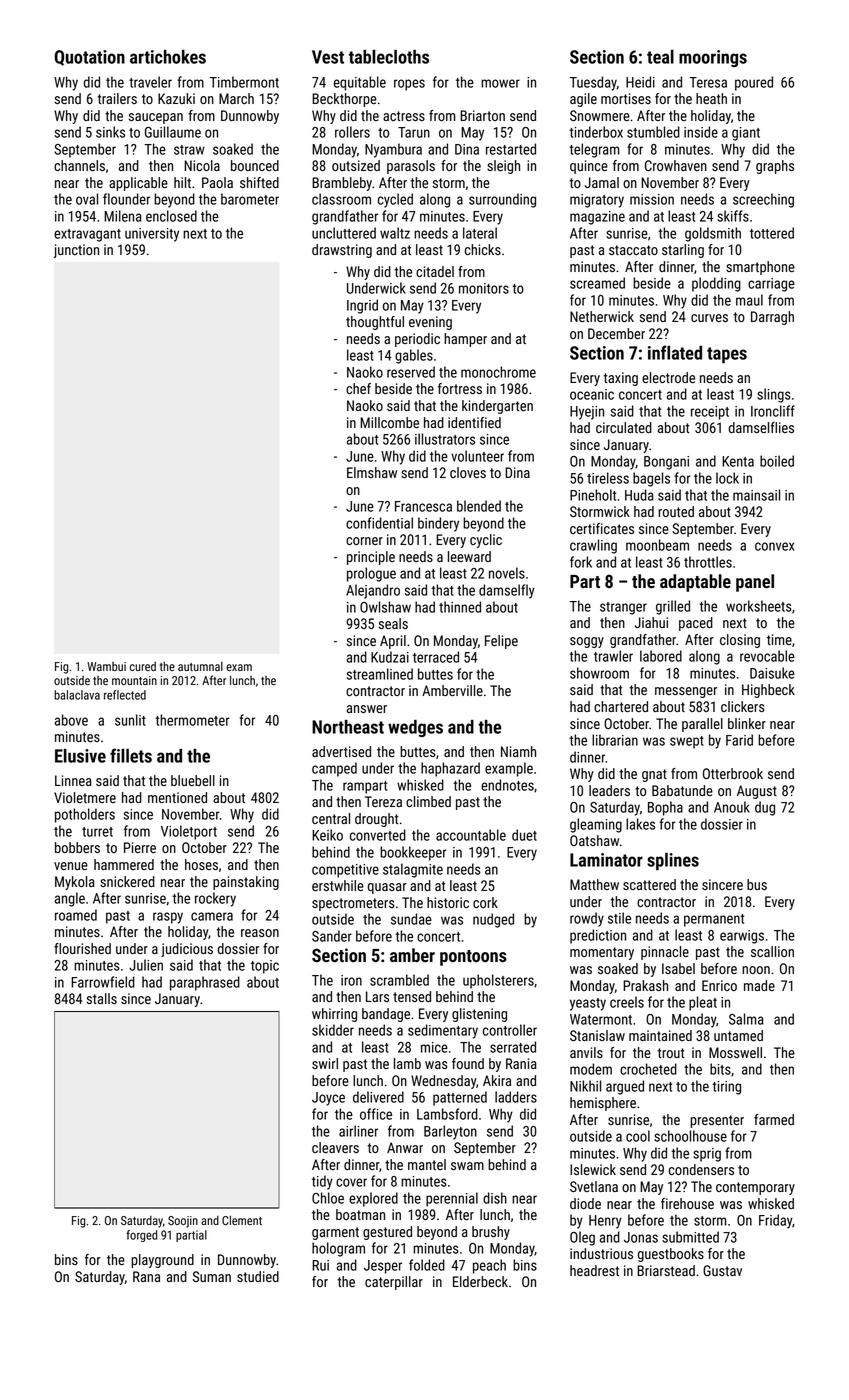  I want to click on Vest, so click(328, 57).
